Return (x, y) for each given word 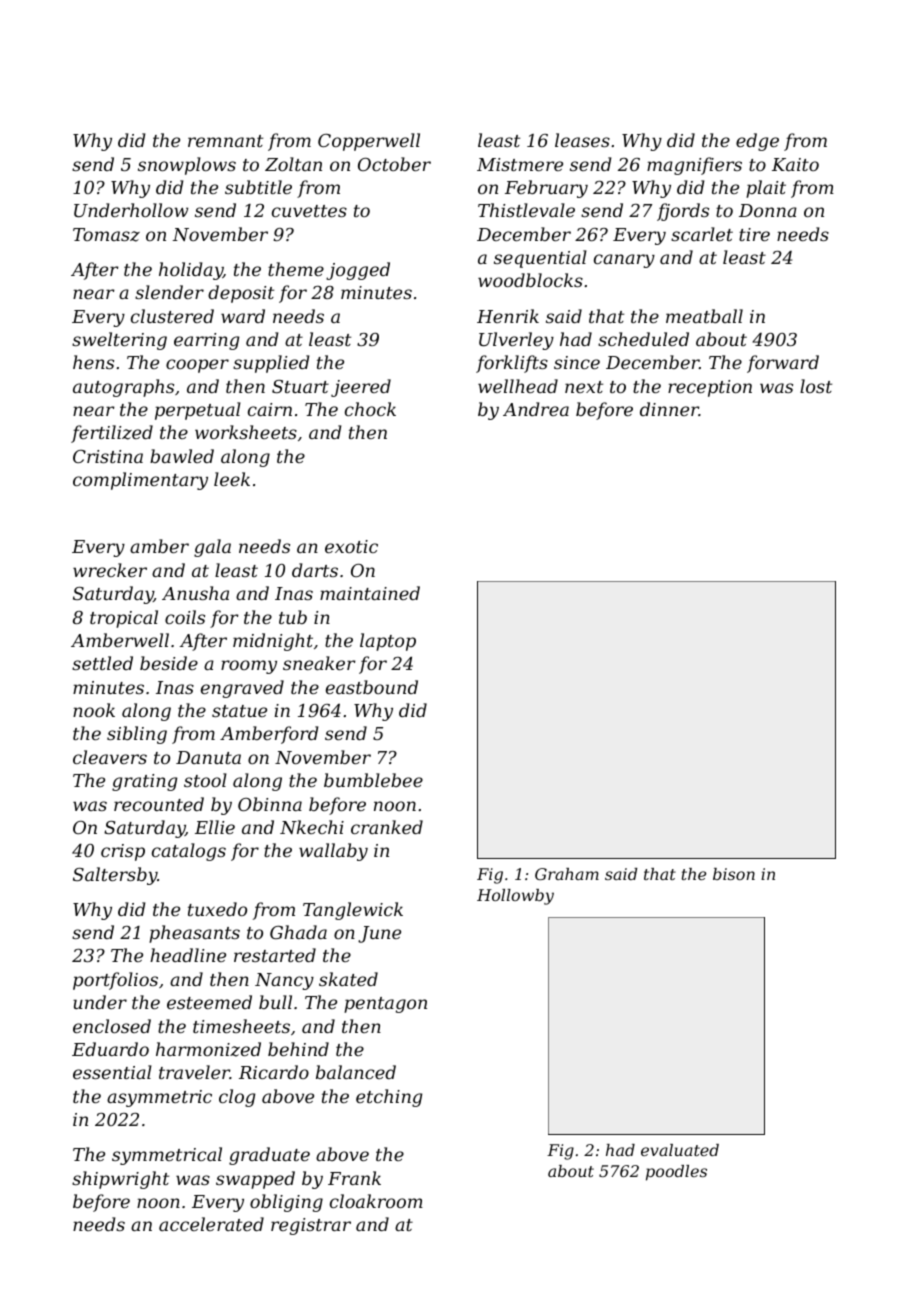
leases (582, 140)
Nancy (284, 981)
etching (389, 1098)
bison (734, 874)
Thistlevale (526, 210)
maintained (370, 593)
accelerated (211, 1224)
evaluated (680, 1150)
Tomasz (106, 235)
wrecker (110, 570)
